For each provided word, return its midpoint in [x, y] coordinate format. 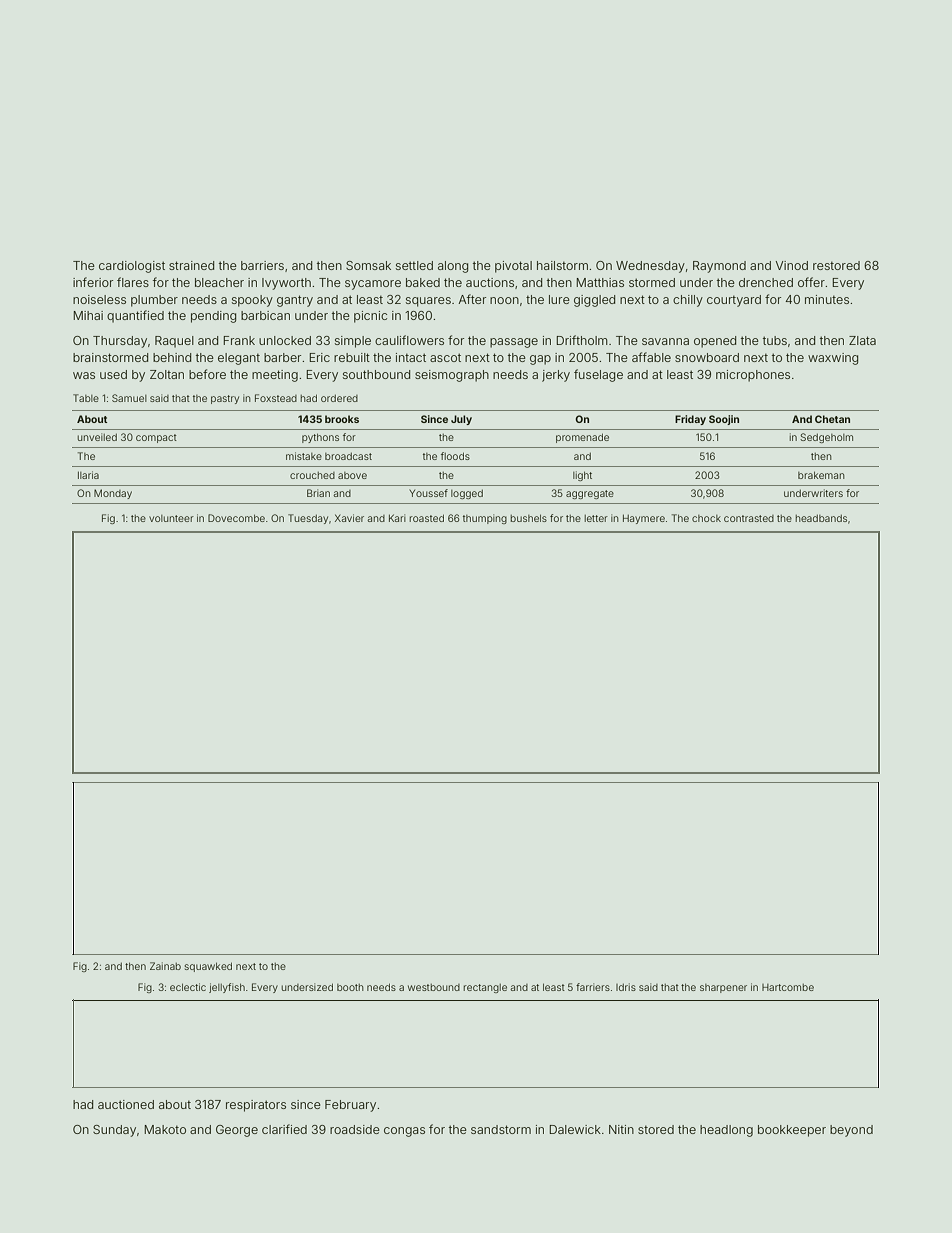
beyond [851, 1131]
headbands [821, 518]
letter [596, 518]
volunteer [171, 518]
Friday [690, 420]
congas [404, 1132]
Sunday [114, 1131]
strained [191, 265]
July [461, 420]
